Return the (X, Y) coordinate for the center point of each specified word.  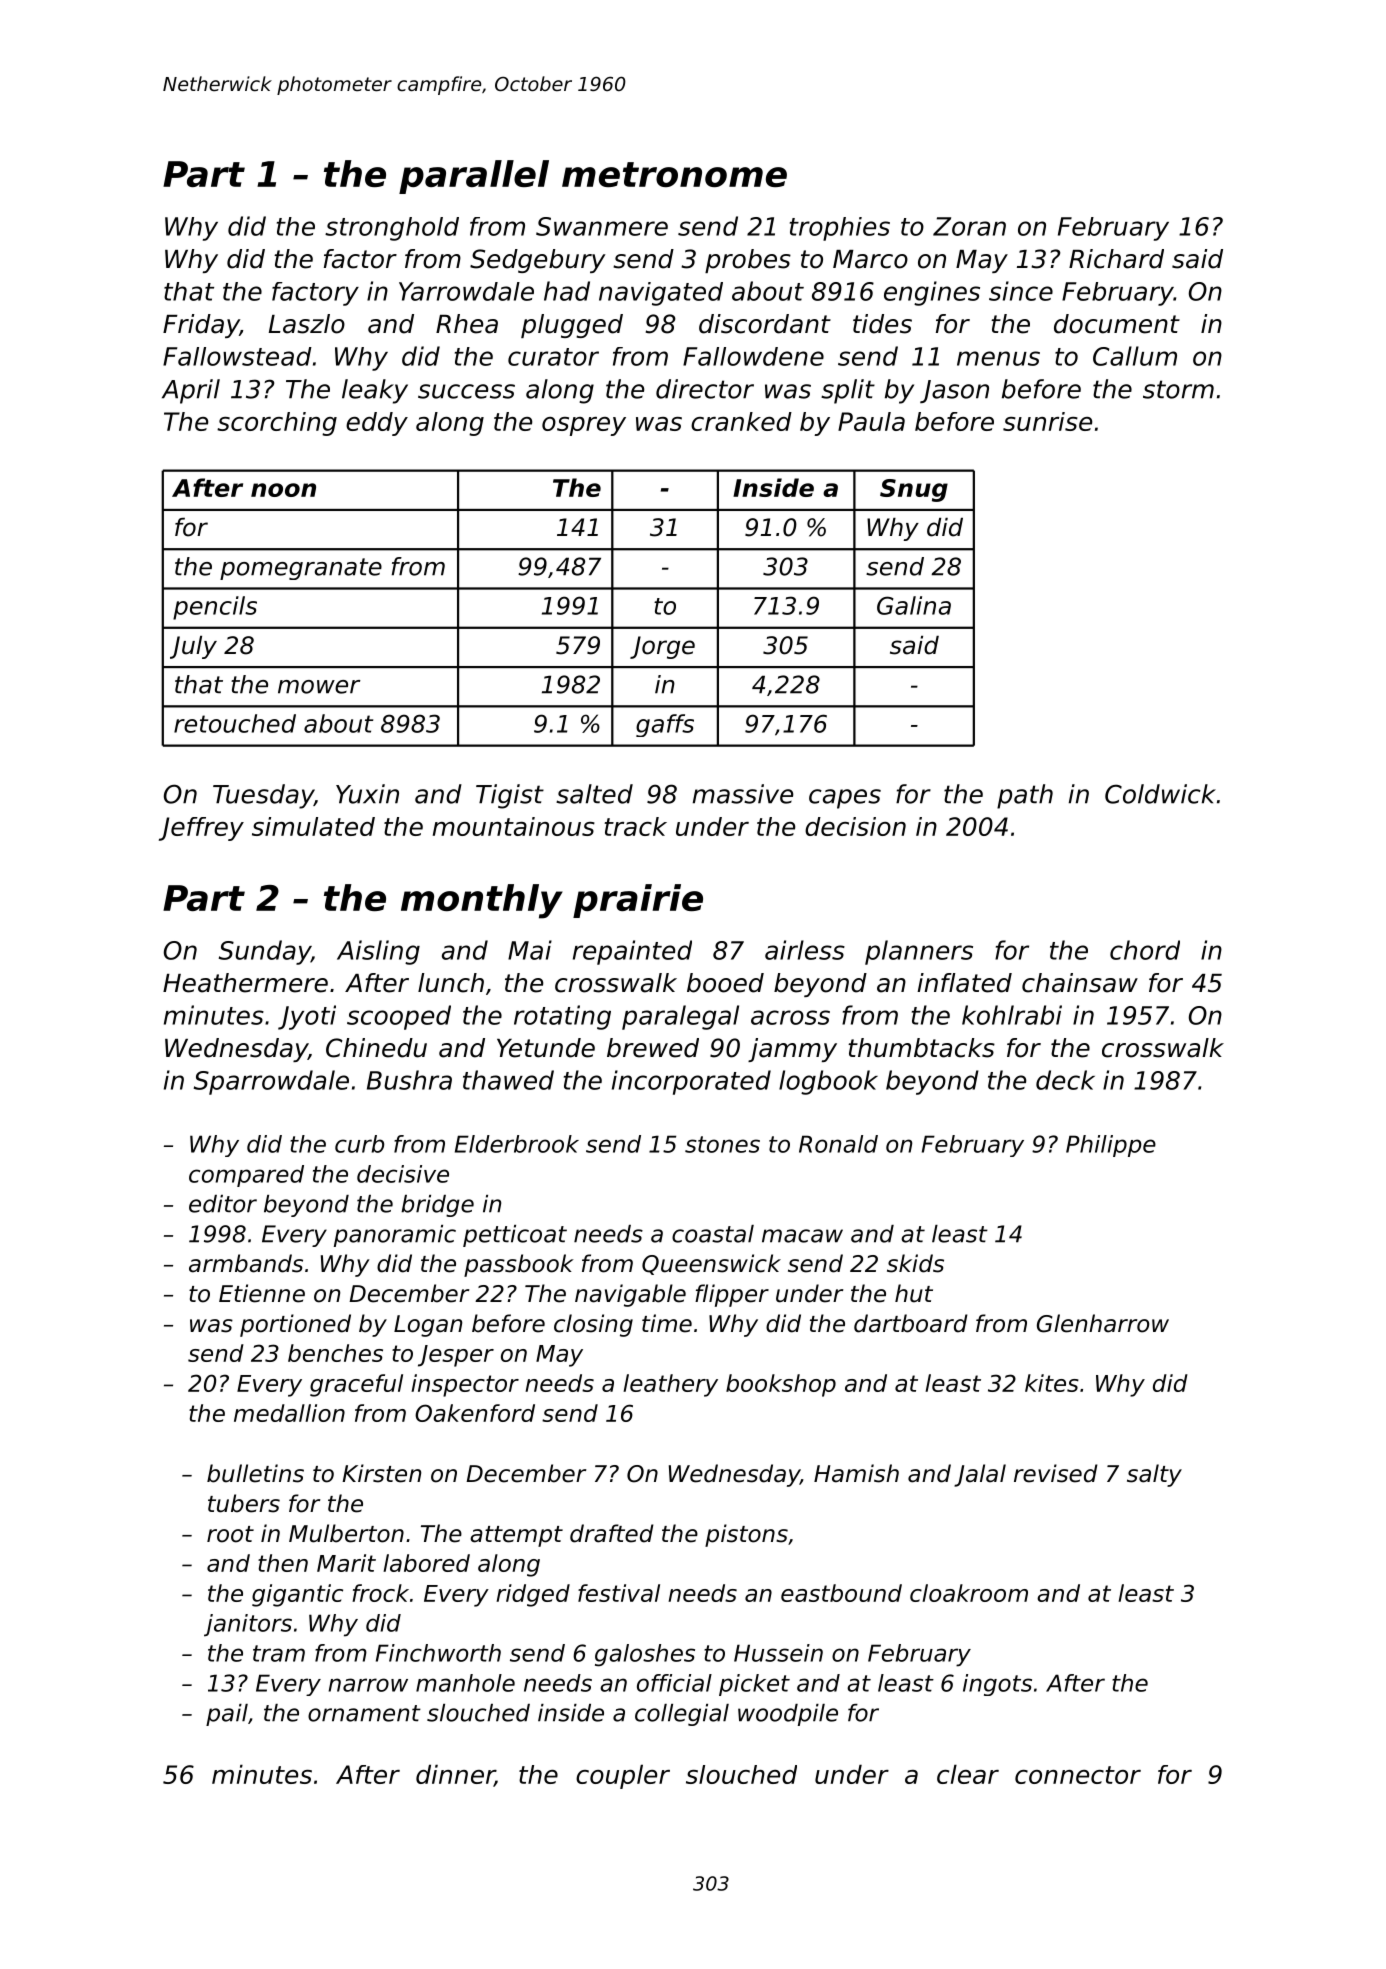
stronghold (392, 229)
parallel (474, 177)
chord (1145, 950)
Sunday (265, 952)
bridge (437, 1206)
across (790, 1017)
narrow (368, 1685)
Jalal (980, 1475)
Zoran (969, 226)
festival (619, 1593)
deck (1065, 1080)
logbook (828, 1082)
